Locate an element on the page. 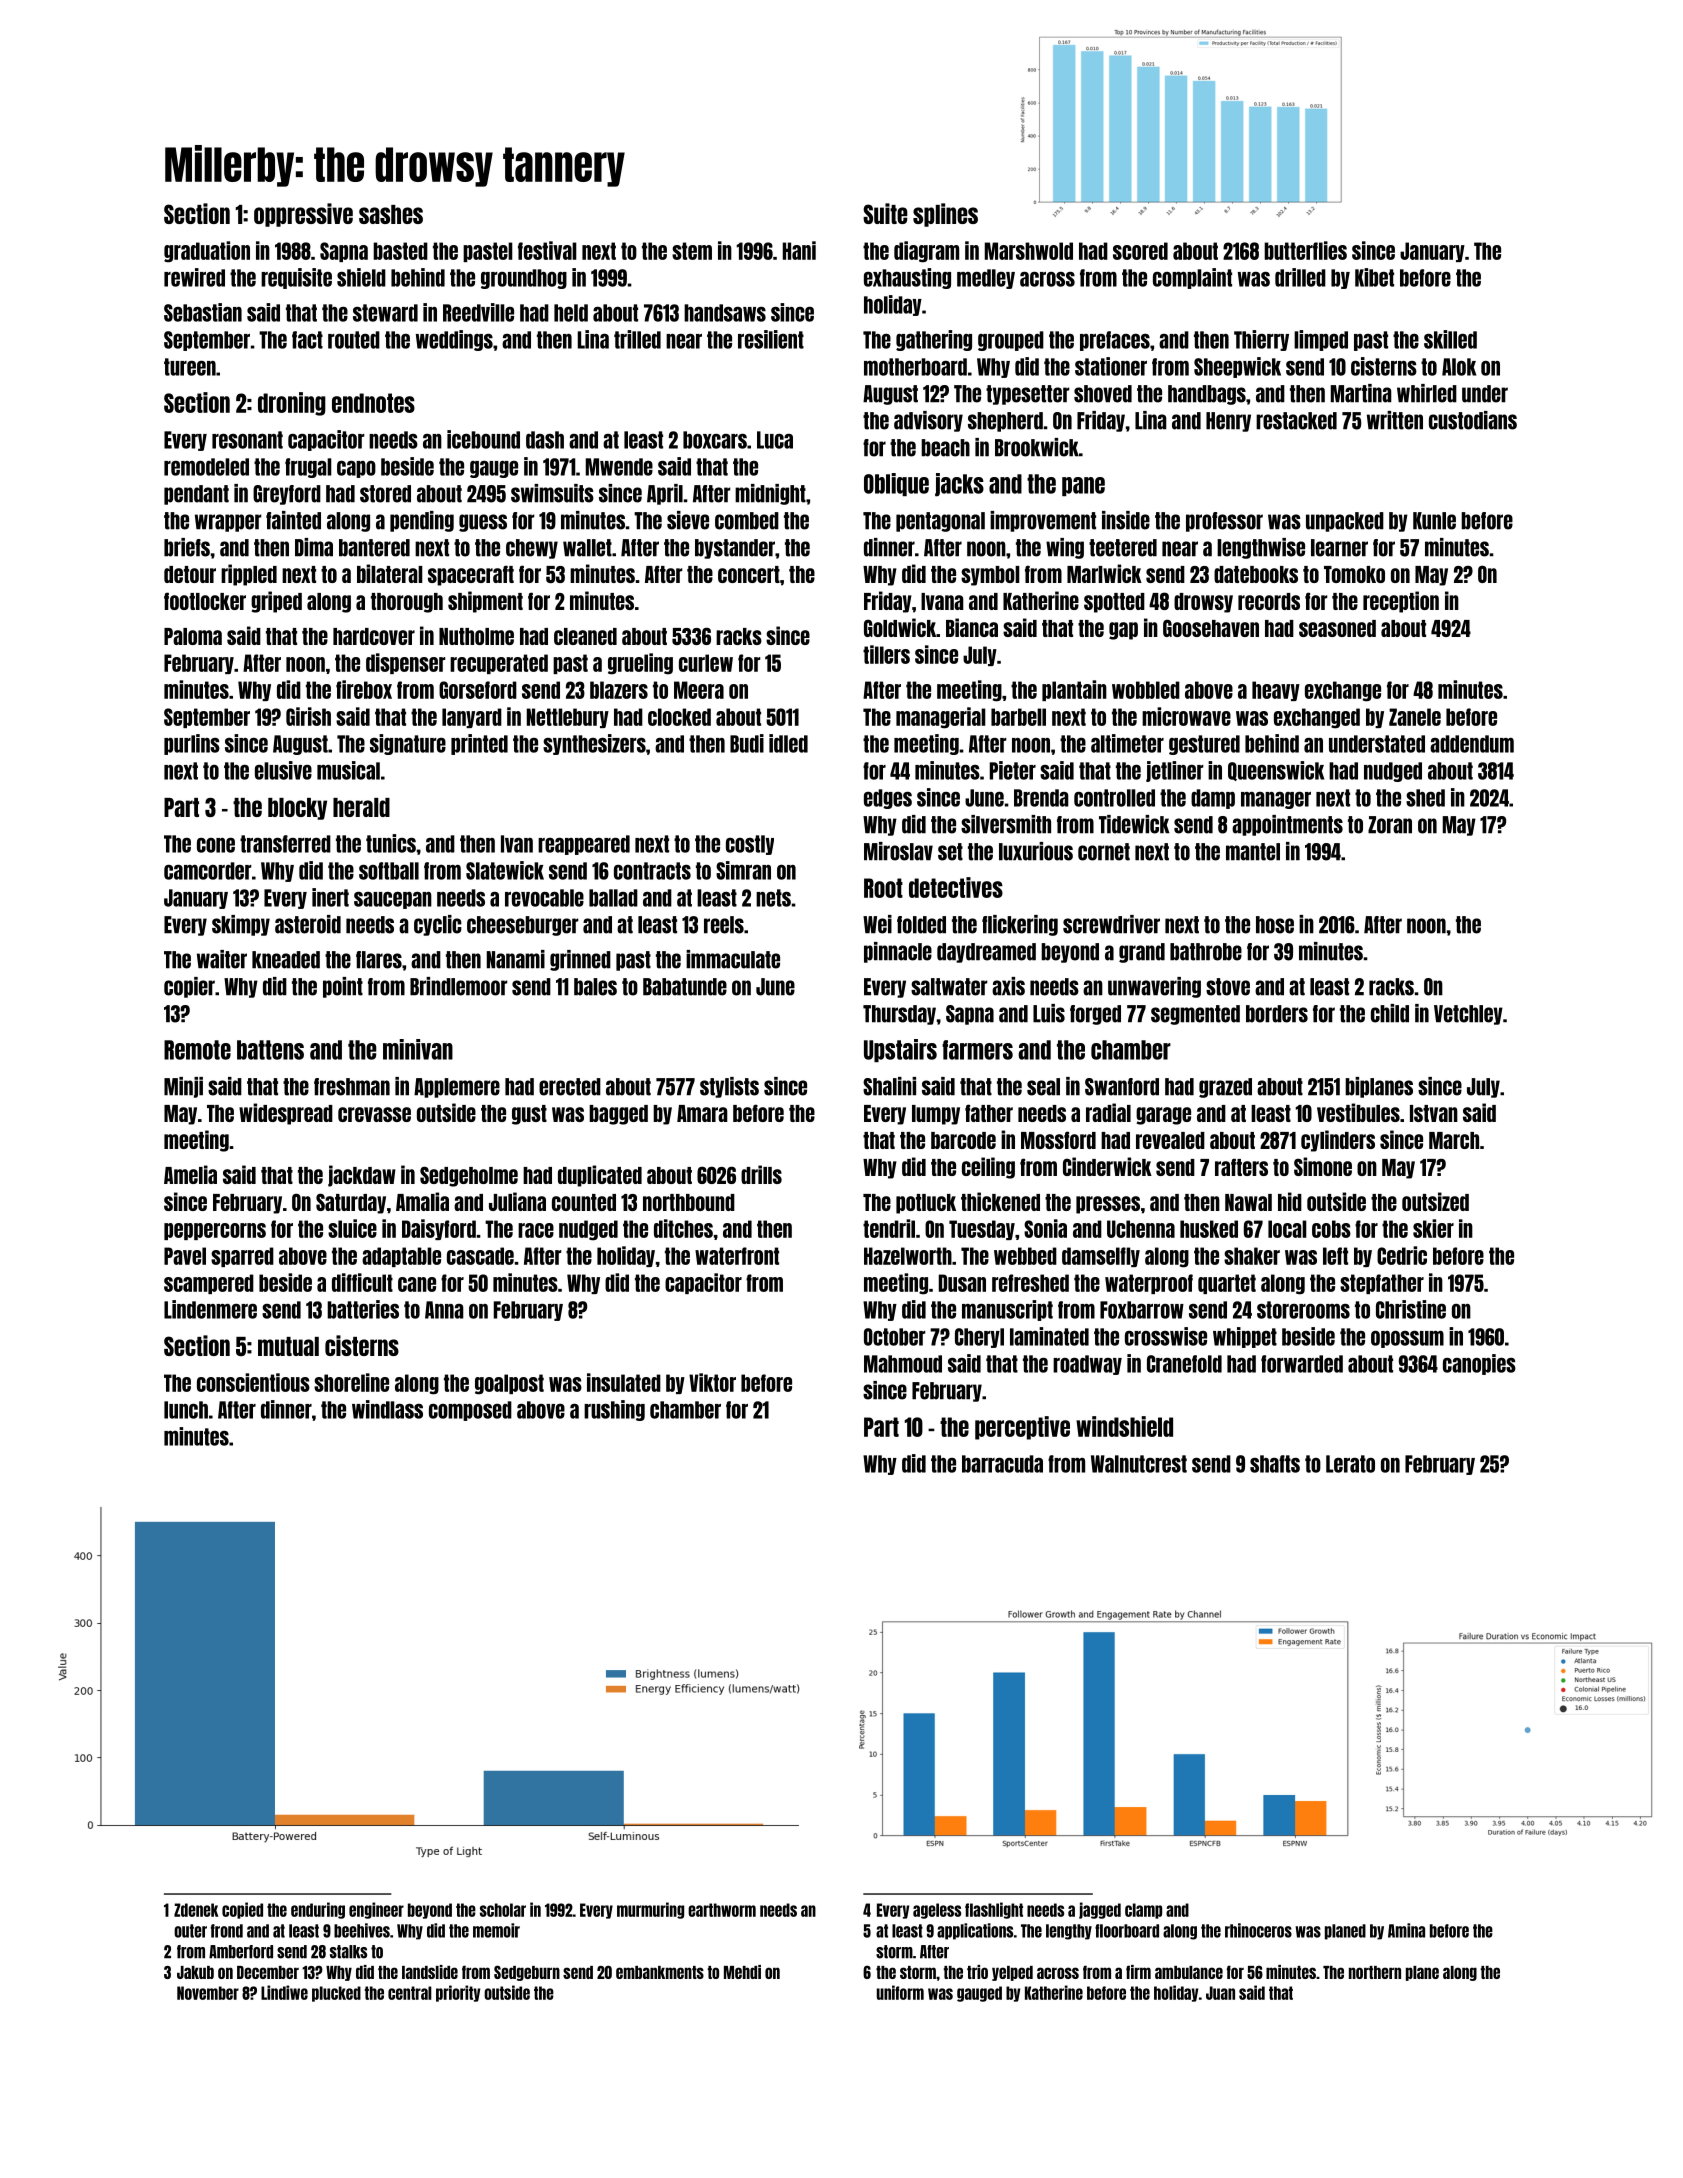  saucepan is located at coordinates (393, 900).
